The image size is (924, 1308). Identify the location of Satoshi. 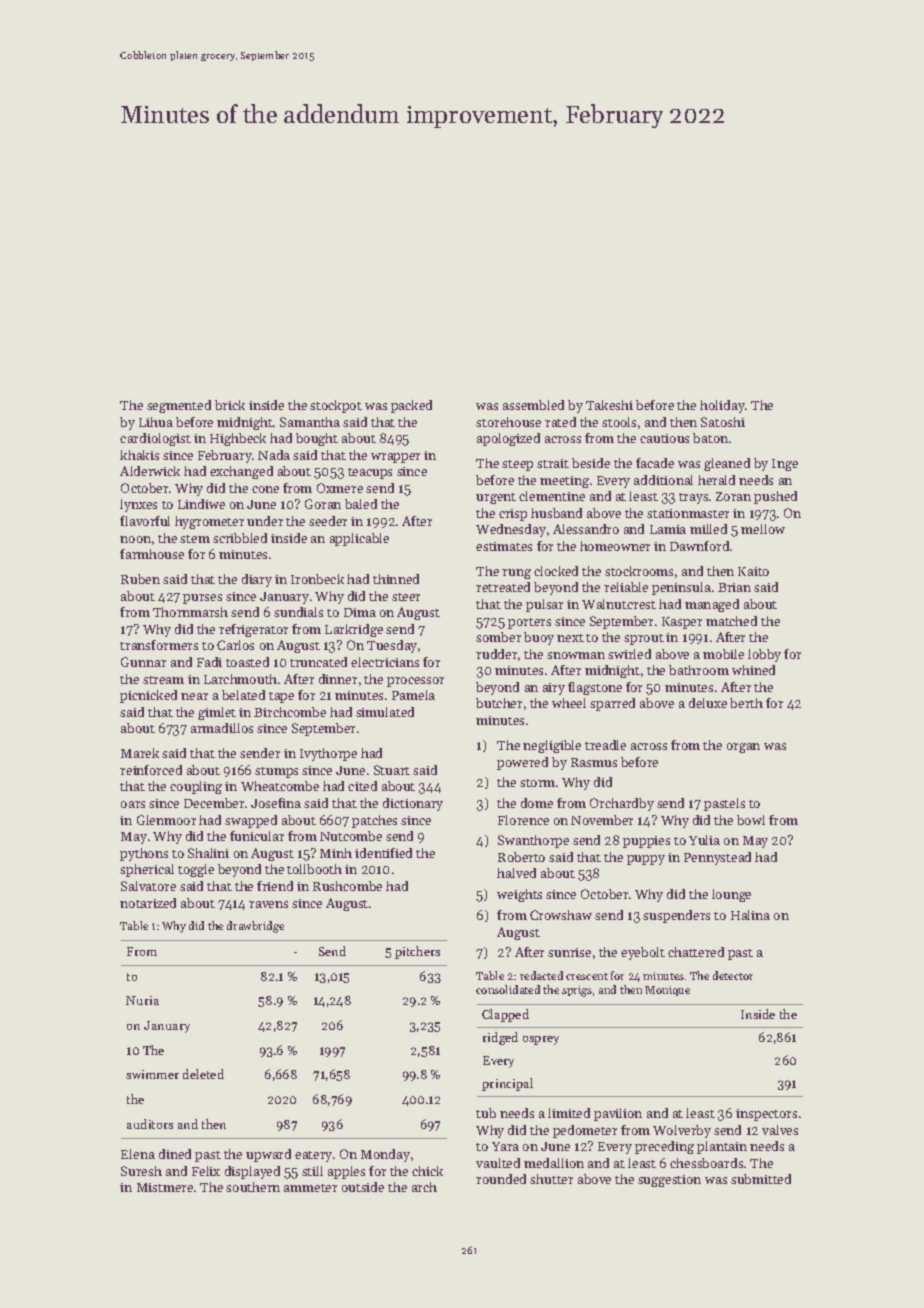
(723, 422).
